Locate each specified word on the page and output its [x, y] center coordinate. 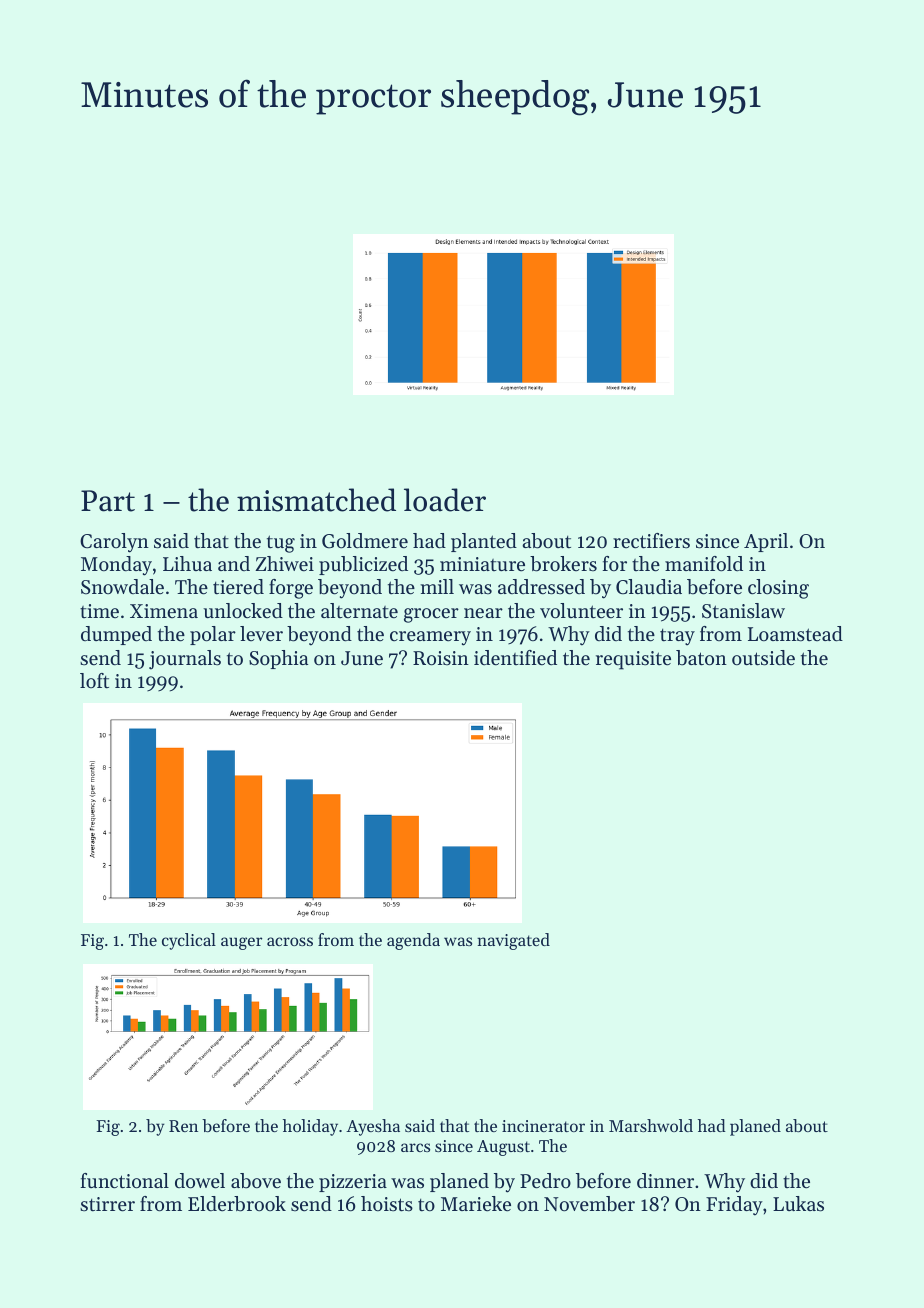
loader [445, 500]
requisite [633, 660]
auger [241, 943]
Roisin [441, 658]
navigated [513, 941]
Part [108, 501]
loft [94, 681]
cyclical [189, 941]
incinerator [543, 1126]
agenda [413, 941]
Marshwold [651, 1125]
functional [125, 1181]
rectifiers [651, 541]
